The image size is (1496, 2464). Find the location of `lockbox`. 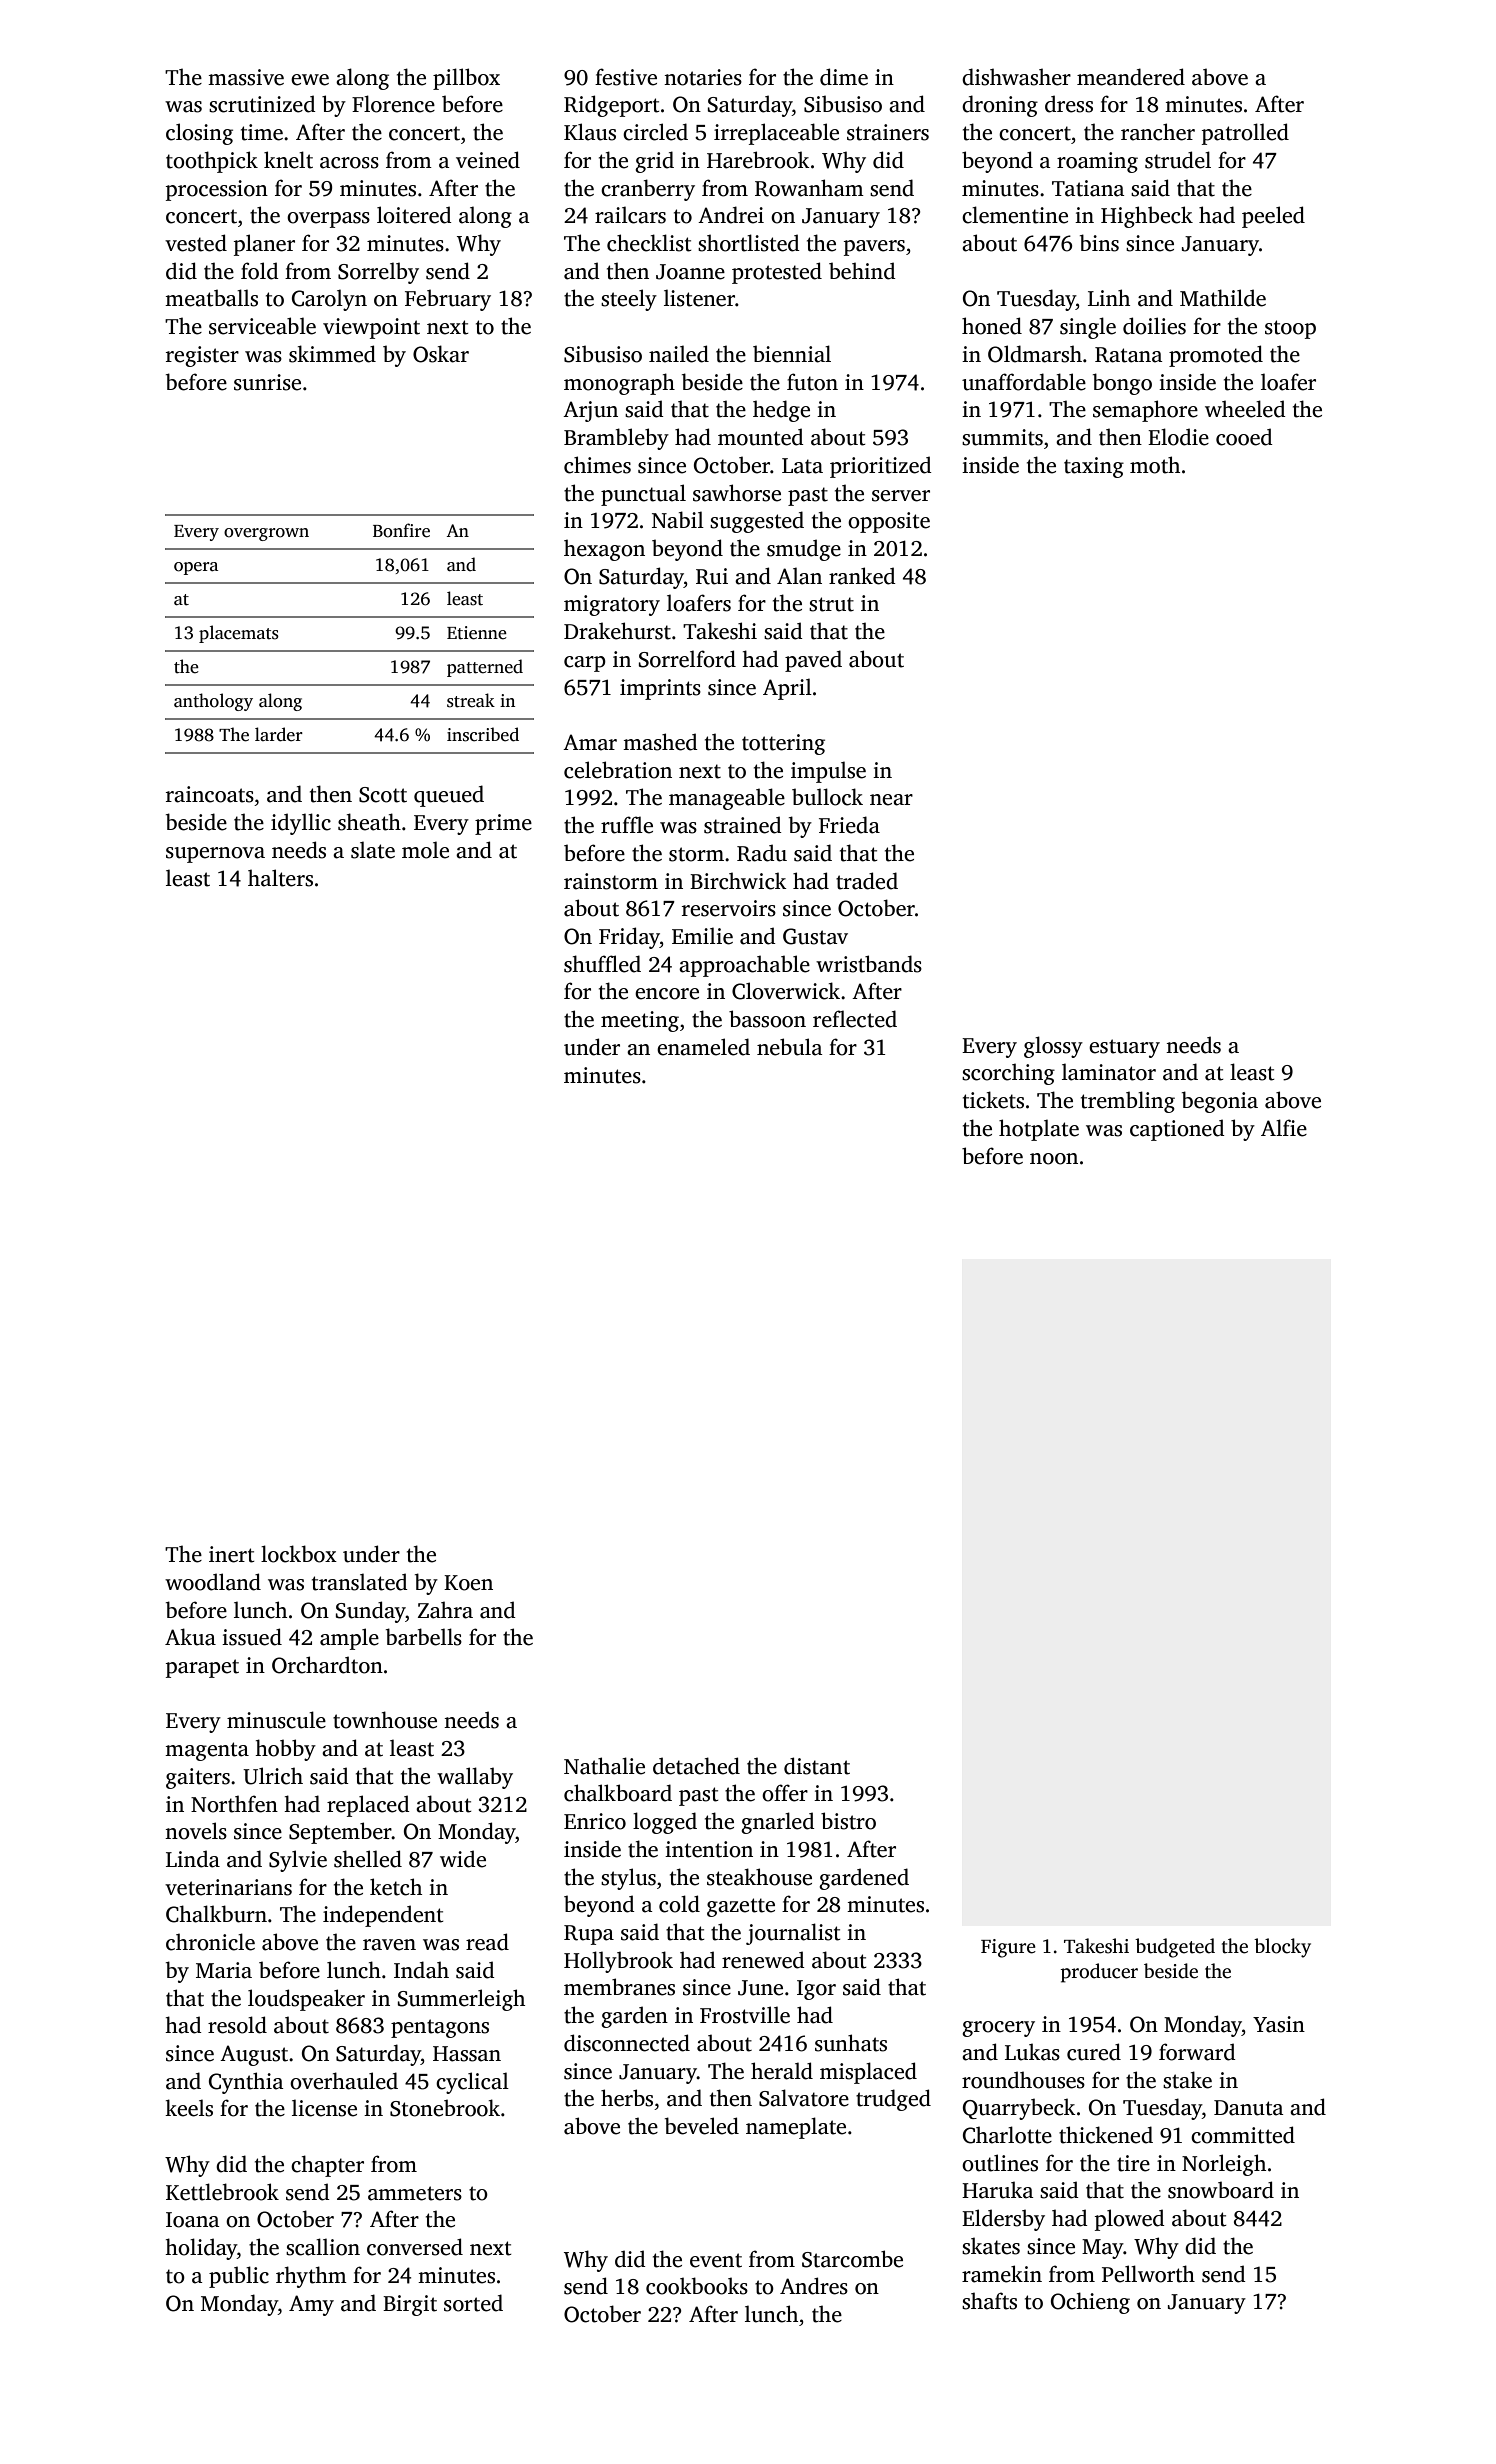

lockbox is located at coordinates (299, 1554).
